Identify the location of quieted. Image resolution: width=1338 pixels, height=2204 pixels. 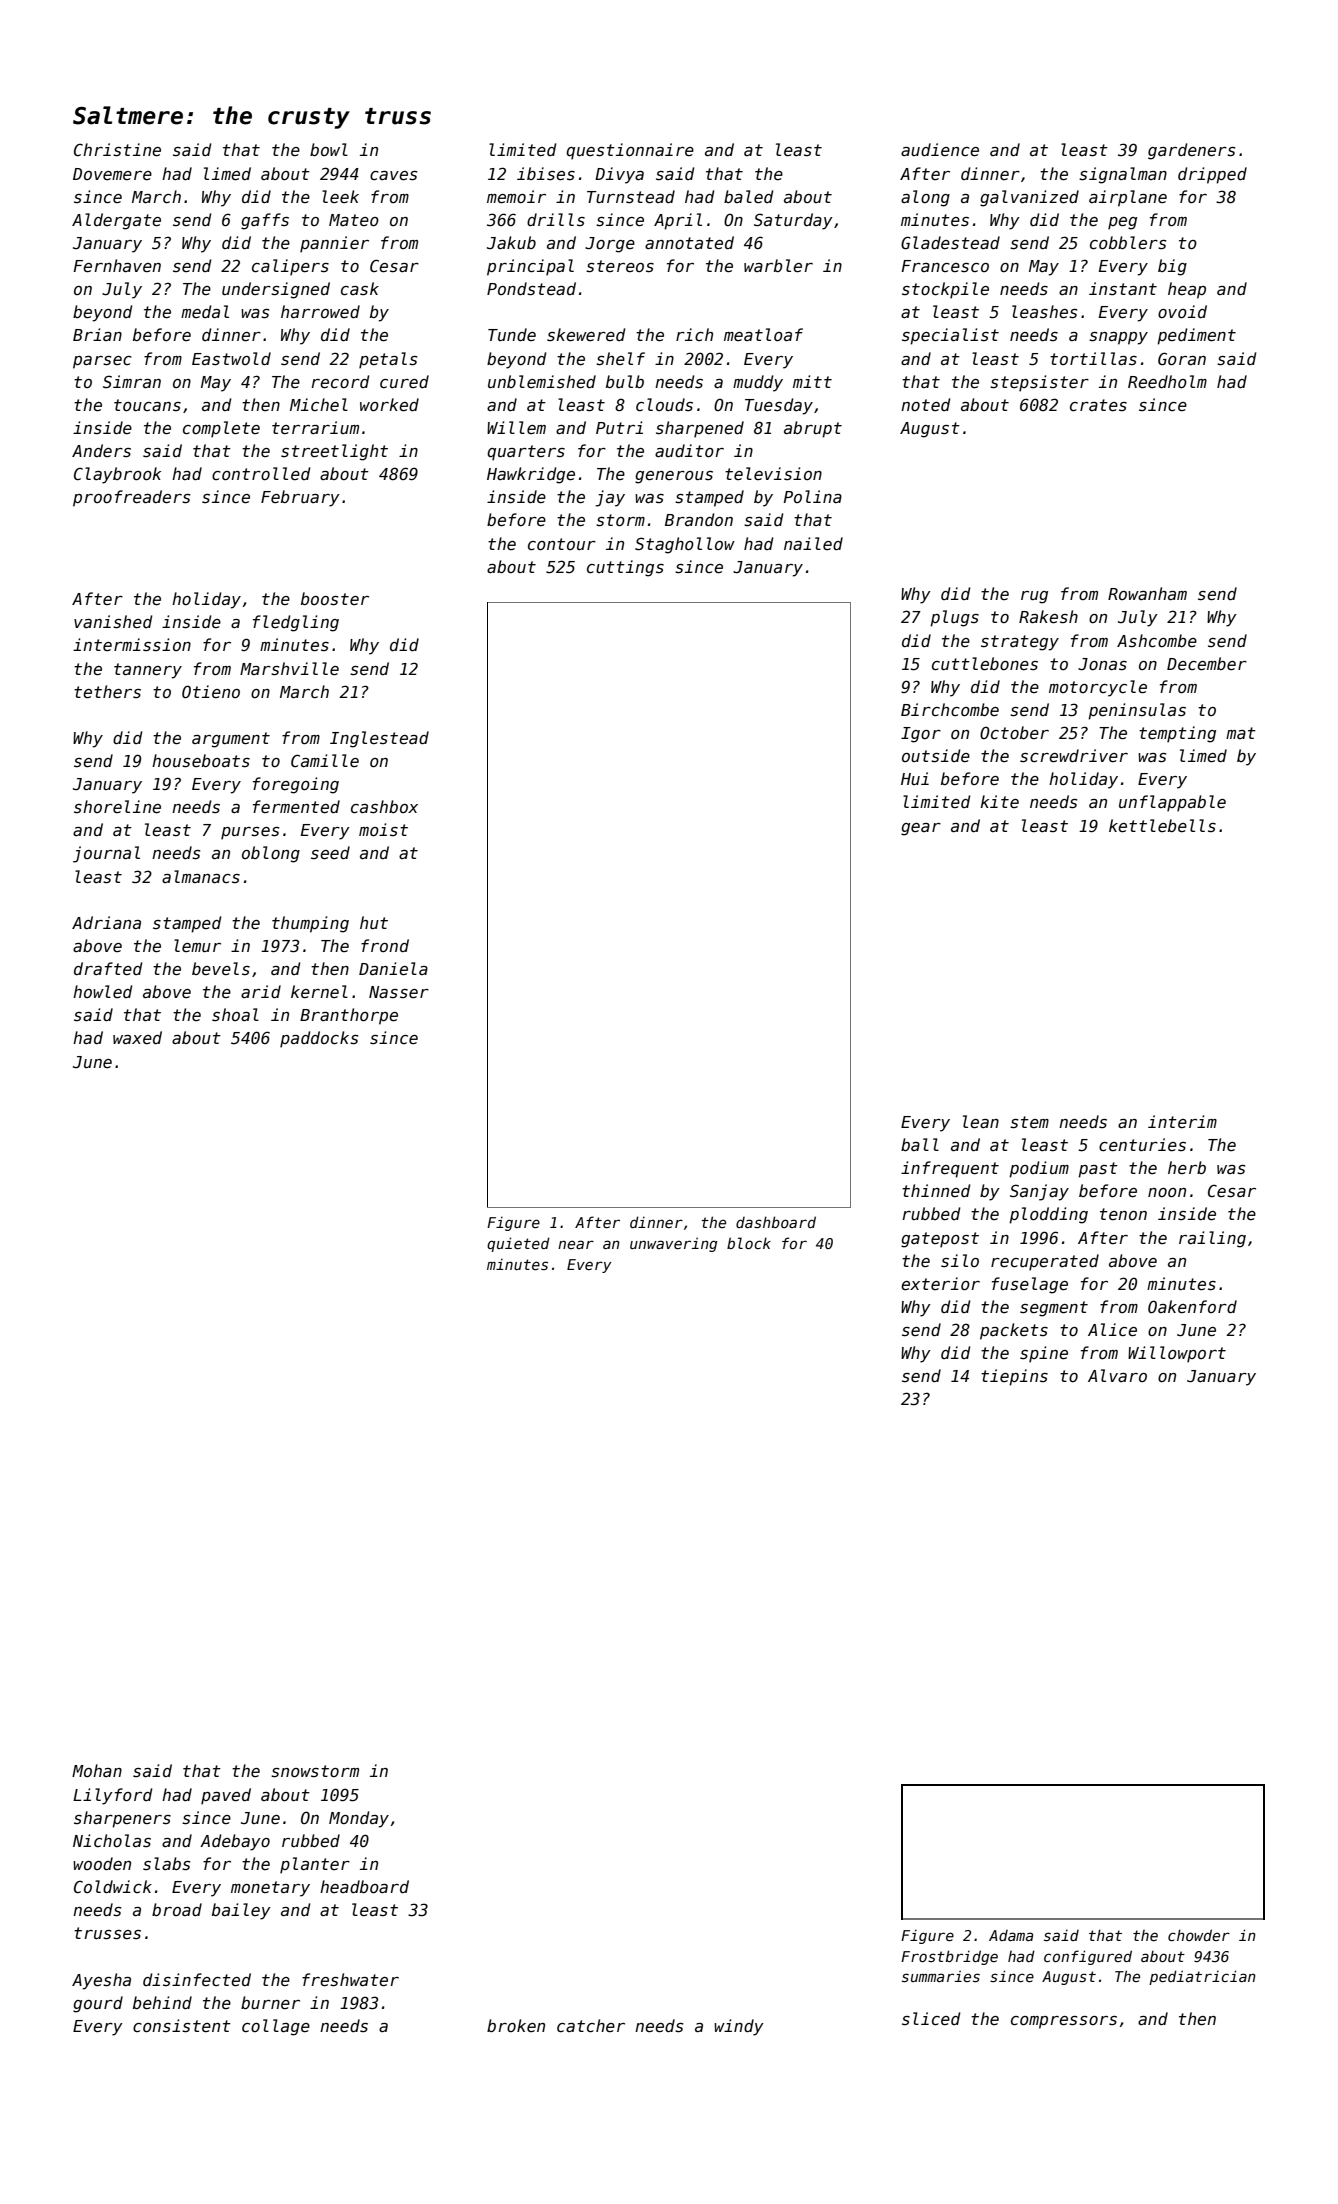
(518, 1244).
